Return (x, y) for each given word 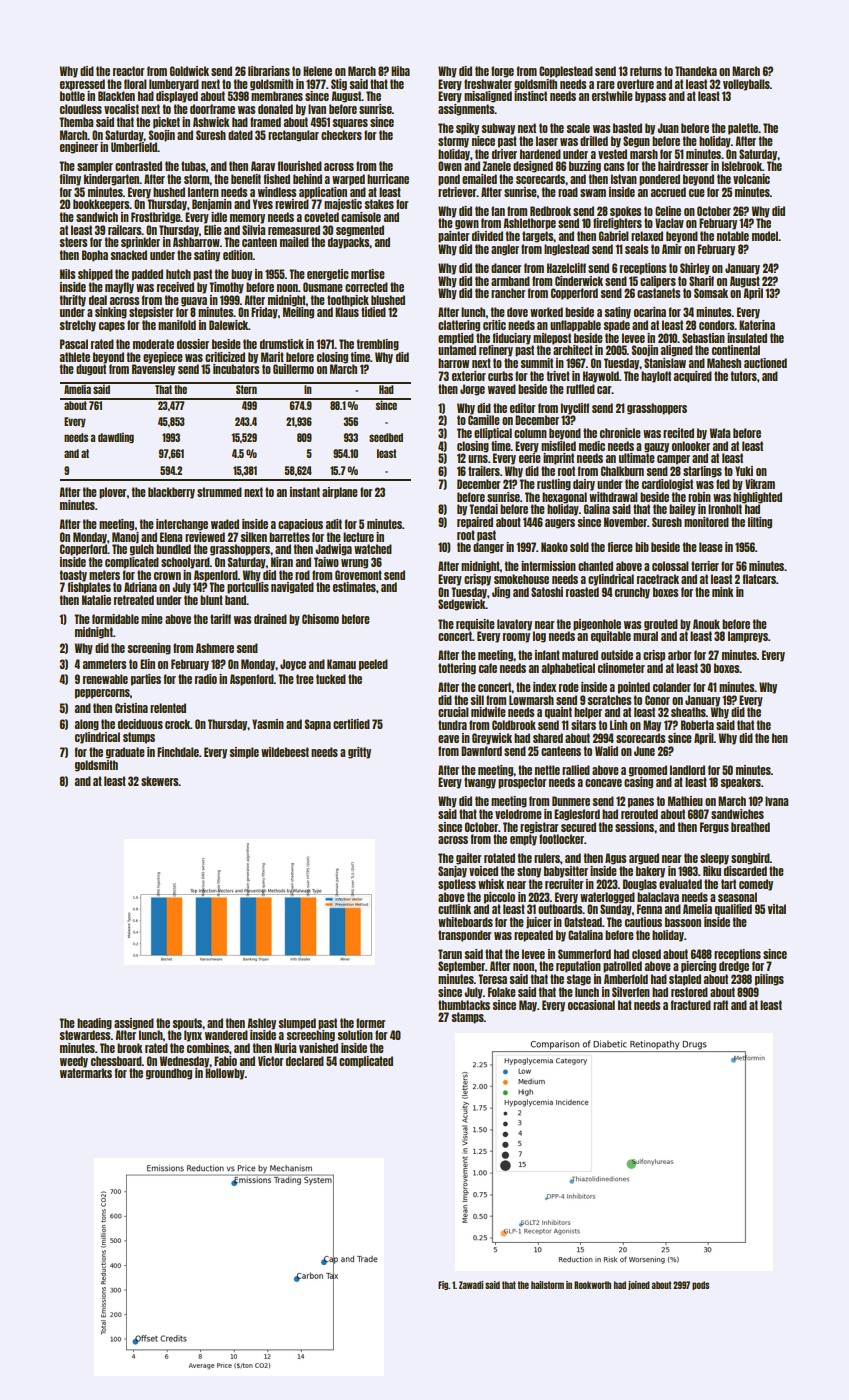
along (87, 725)
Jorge (472, 390)
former (371, 1023)
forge (502, 72)
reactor (129, 71)
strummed (219, 492)
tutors (744, 376)
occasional (591, 1005)
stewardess (85, 1035)
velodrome (518, 814)
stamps (468, 1018)
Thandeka (696, 71)
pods (701, 1285)
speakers (741, 783)
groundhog (169, 1074)
